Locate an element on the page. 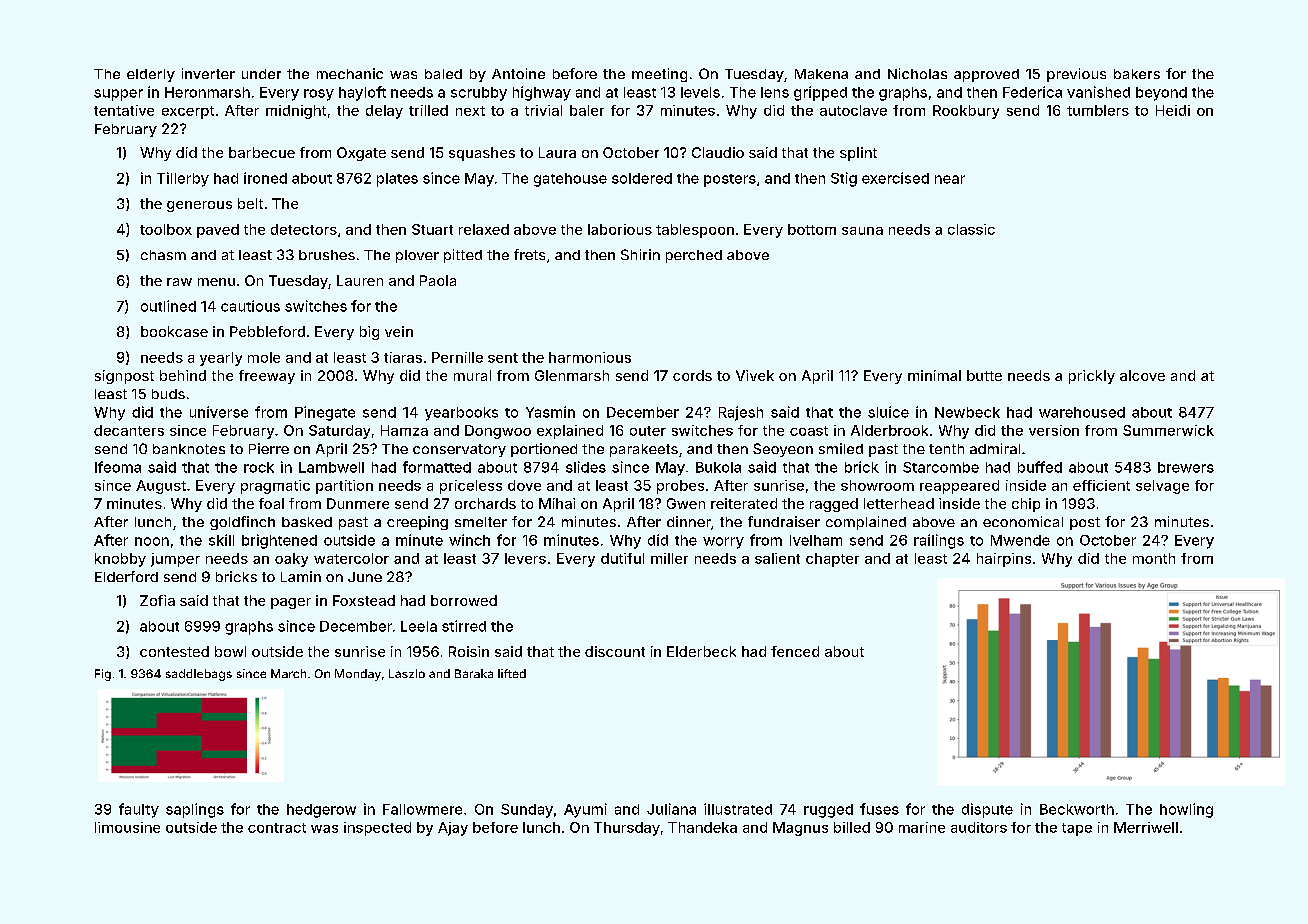 This page has height=924, width=1308. perched is located at coordinates (694, 256).
